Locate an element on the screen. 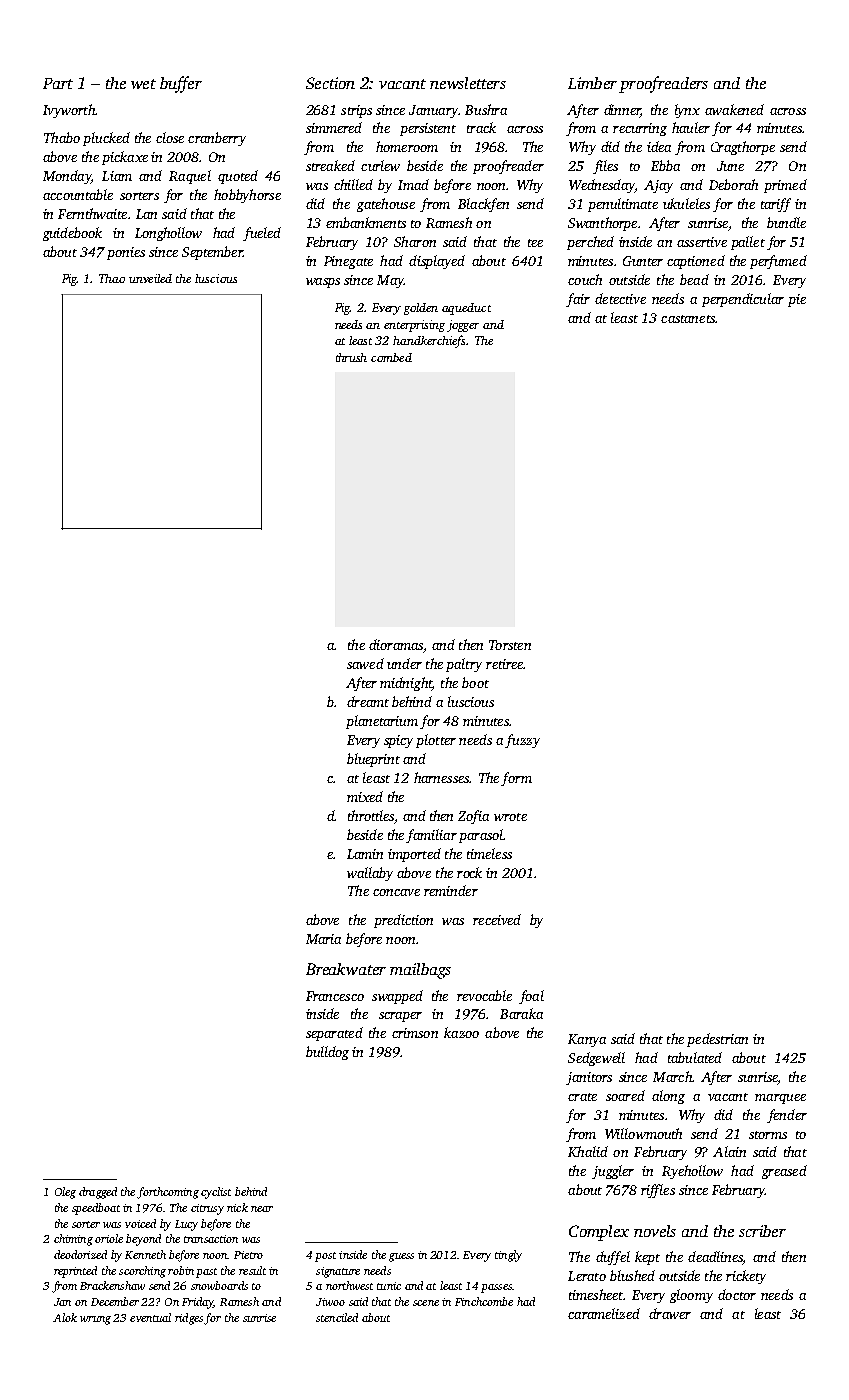 Image resolution: width=849 pixels, height=1400 pixels. rock is located at coordinates (469, 872).
